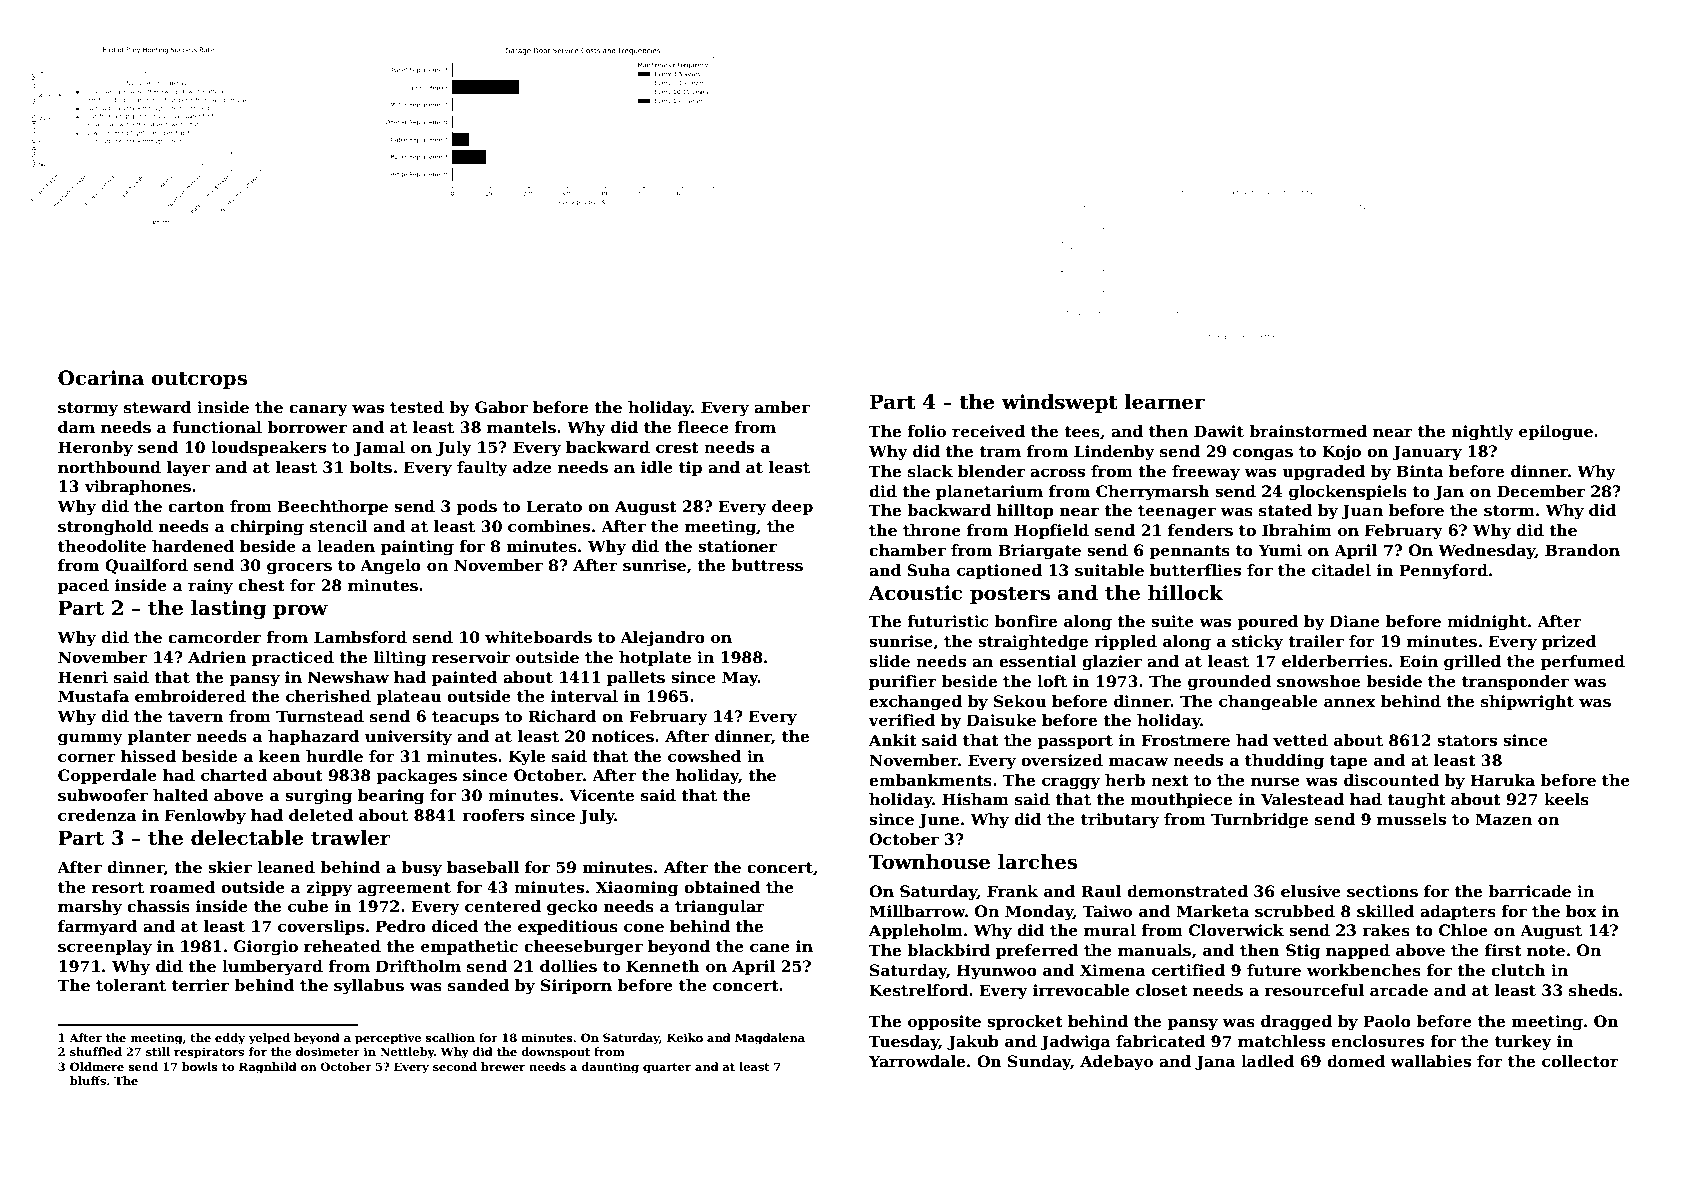 Image resolution: width=1691 pixels, height=1196 pixels. What do you see at coordinates (1348, 493) in the page?
I see `glockenspiels` at bounding box center [1348, 493].
